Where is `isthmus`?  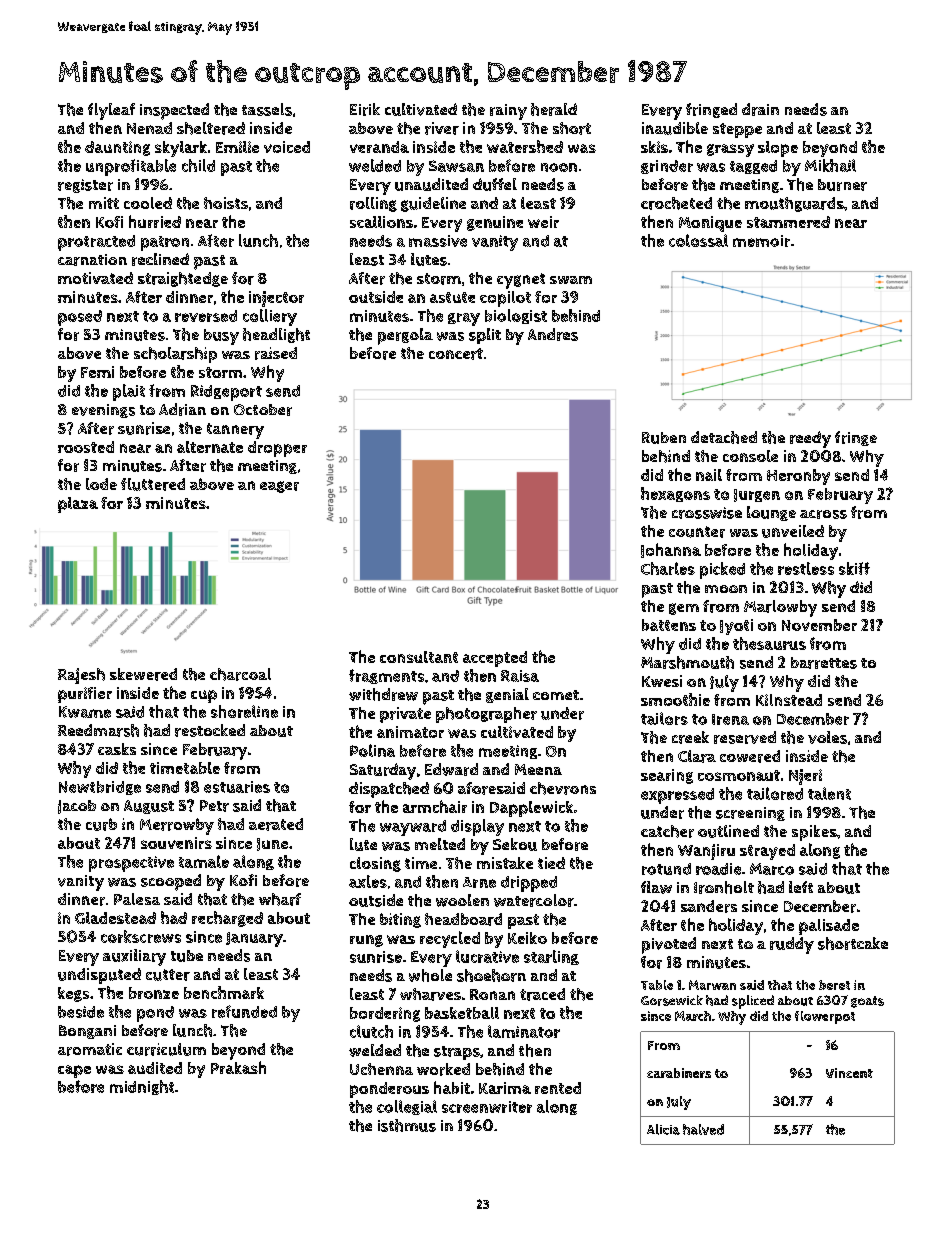 isthmus is located at coordinates (407, 1125).
